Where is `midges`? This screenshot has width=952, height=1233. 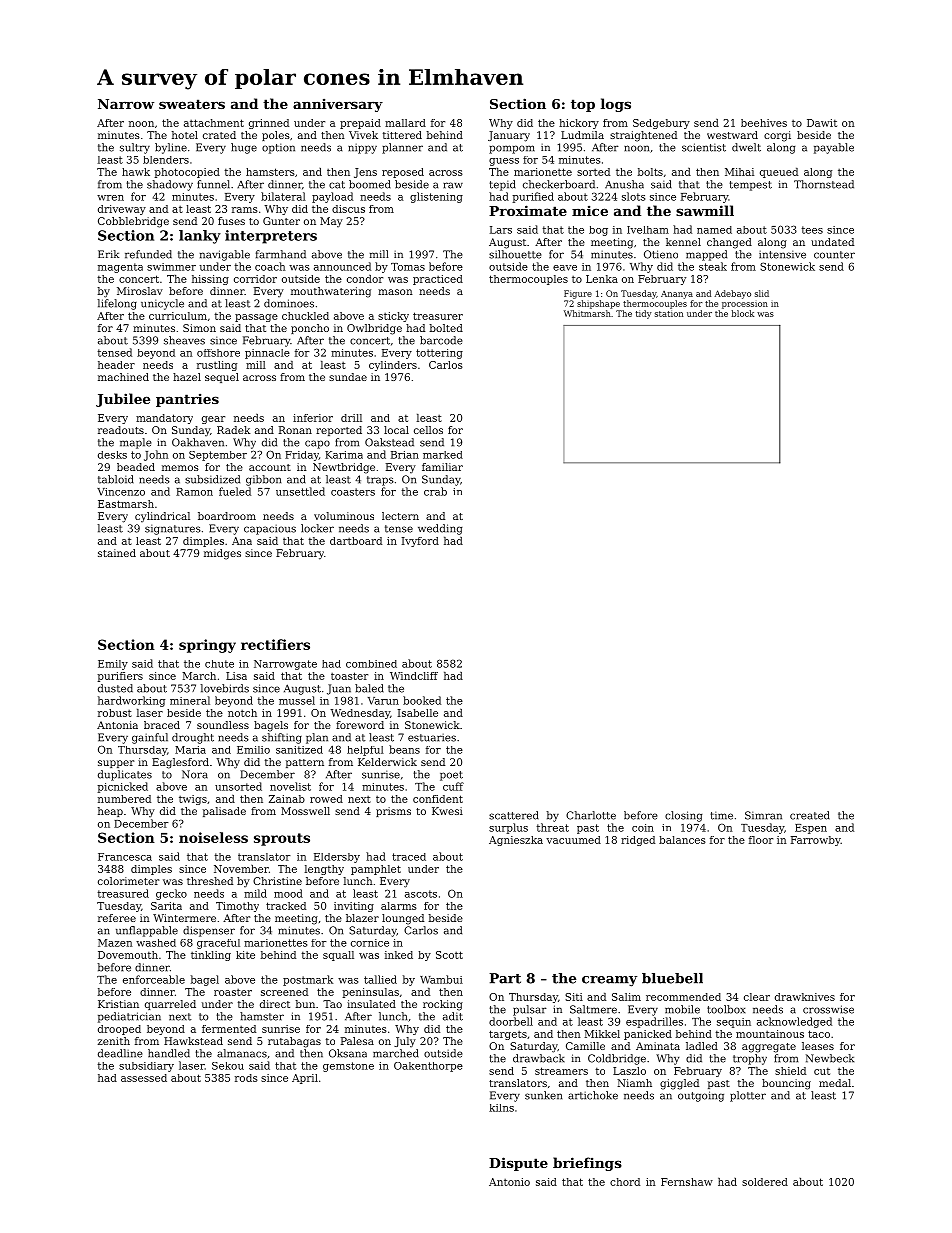
midges is located at coordinates (222, 554).
